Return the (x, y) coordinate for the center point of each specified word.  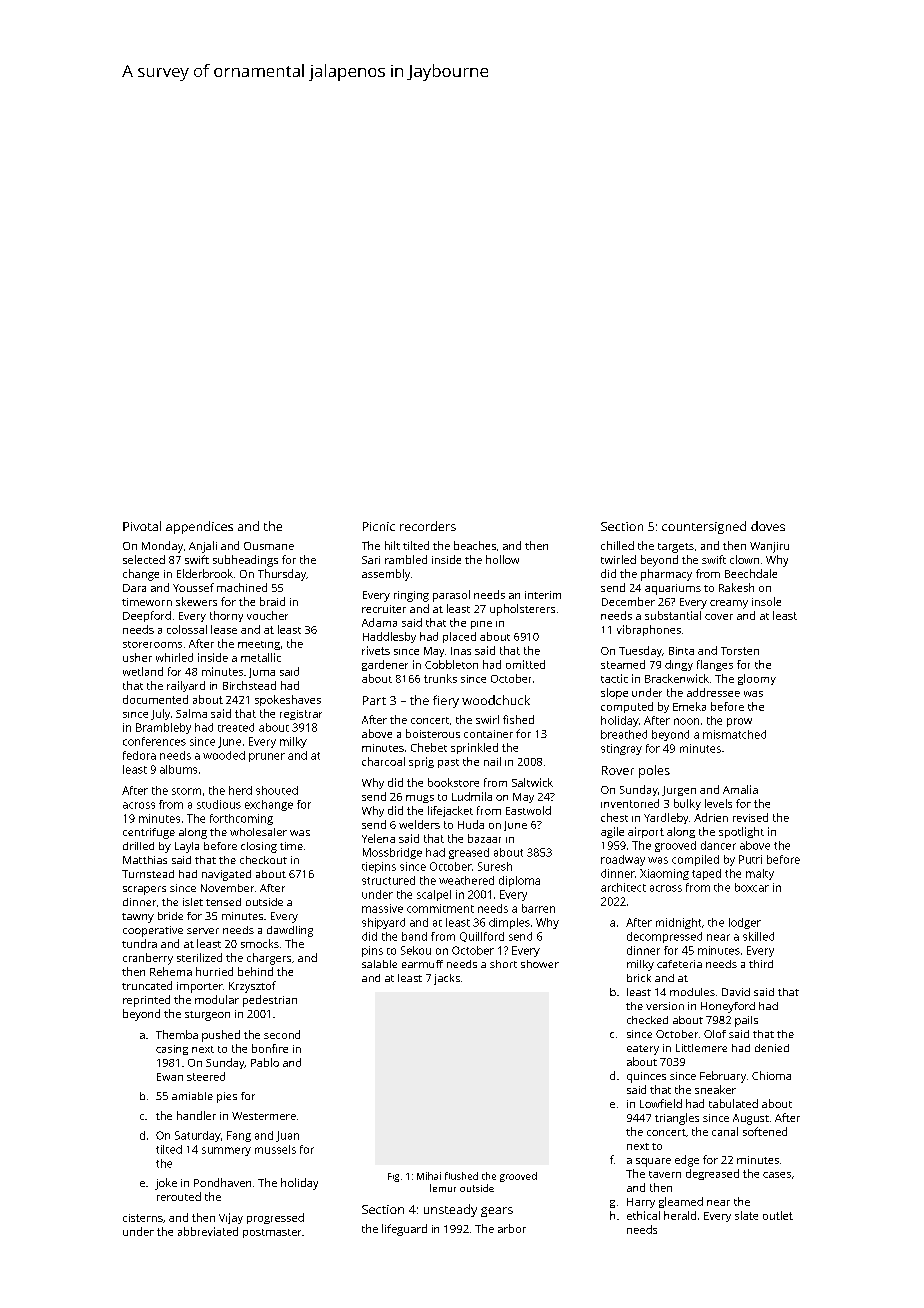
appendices (199, 527)
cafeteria (679, 964)
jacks (447, 979)
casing (172, 1050)
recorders (428, 526)
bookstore (453, 782)
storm (186, 791)
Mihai (429, 1176)
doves (768, 526)
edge (687, 1161)
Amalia (740, 789)
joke (166, 1184)
